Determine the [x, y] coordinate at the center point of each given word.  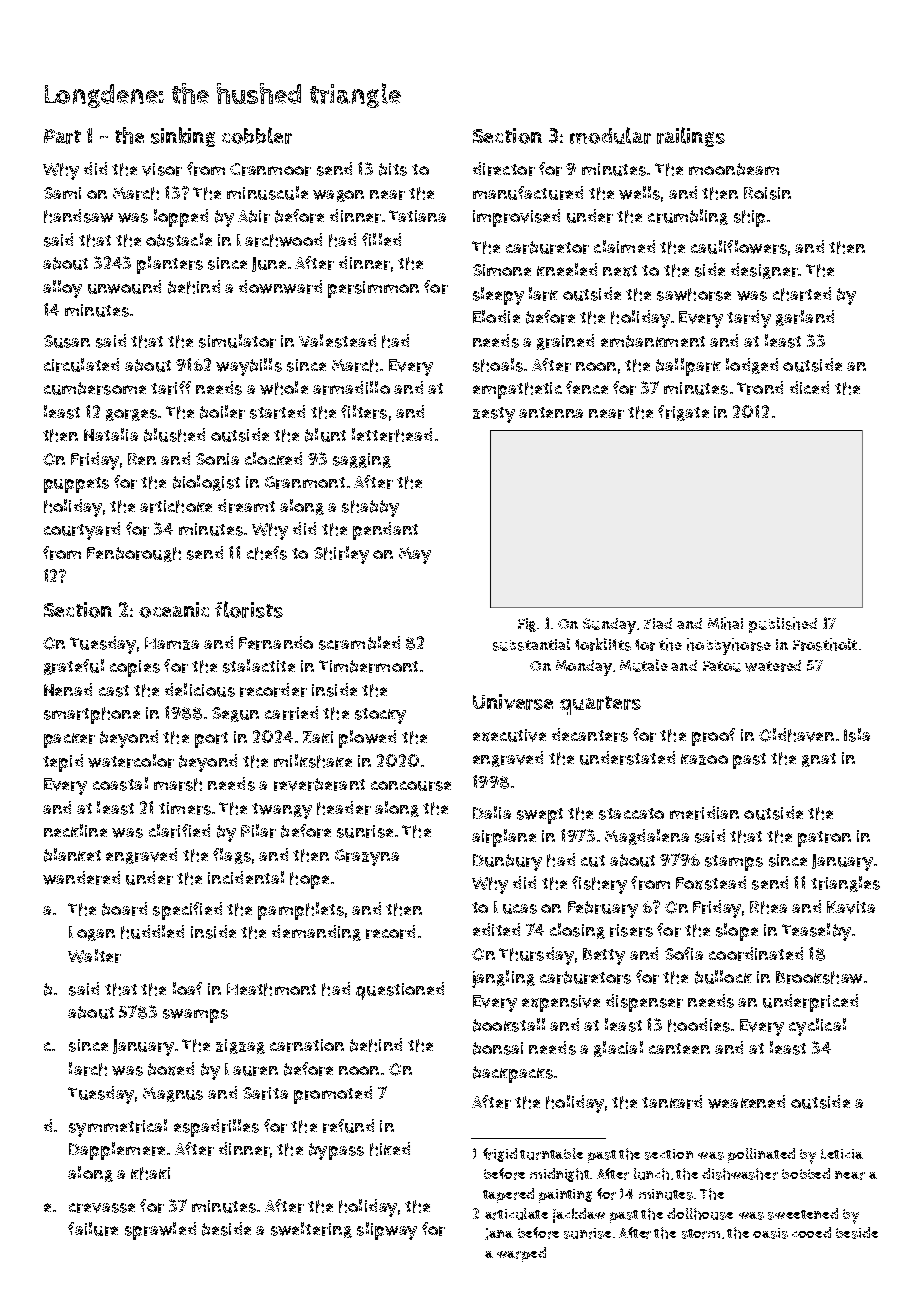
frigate [683, 413]
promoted [333, 1095]
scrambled [359, 643]
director [504, 169]
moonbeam [734, 169]
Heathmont [271, 989]
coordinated [756, 954]
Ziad [658, 623]
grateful [74, 667]
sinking [183, 137]
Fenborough [134, 554]
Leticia [842, 1154]
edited [496, 929]
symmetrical [118, 1128]
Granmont [305, 482]
